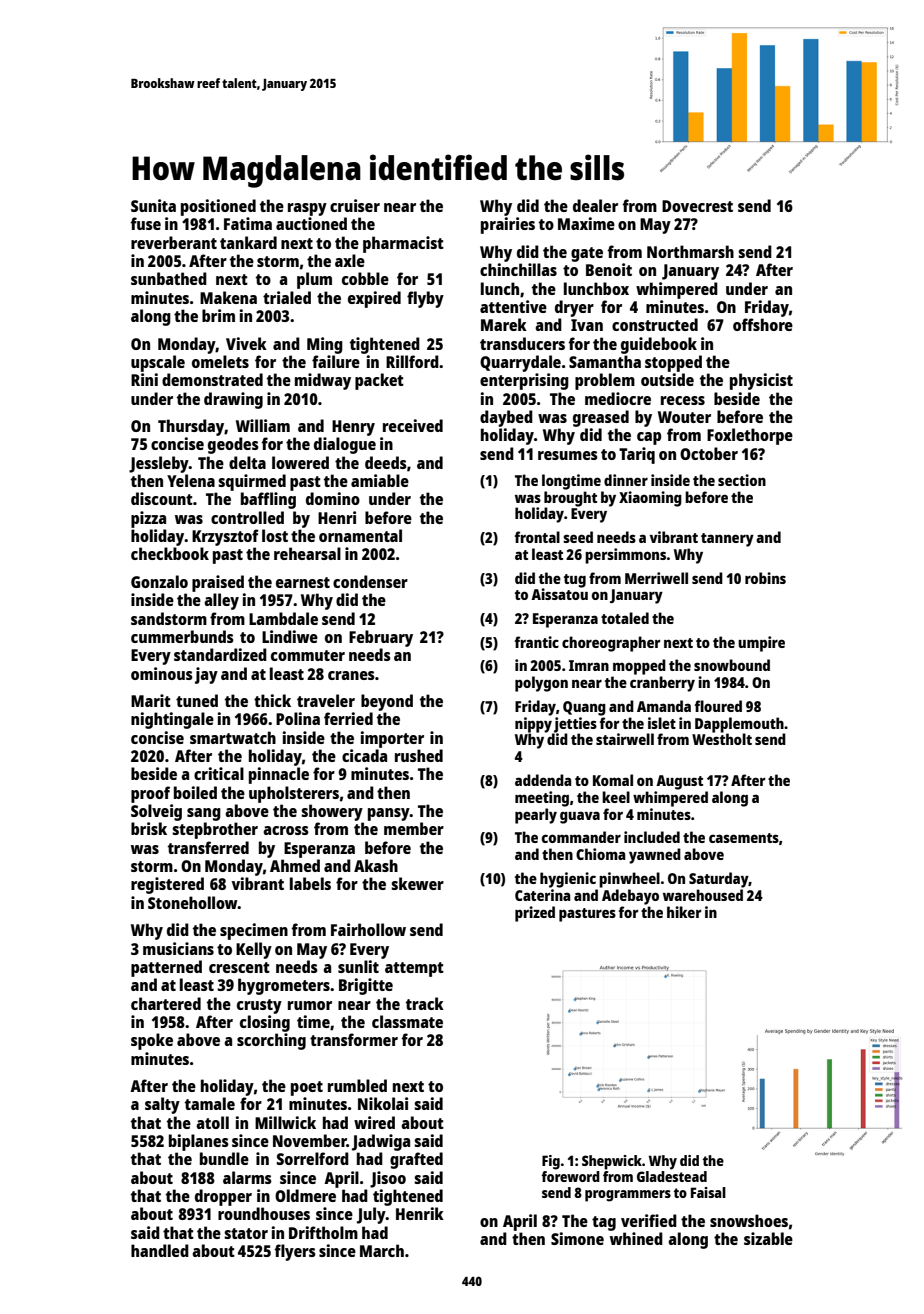 This screenshot has height=1314, width=924. Describe the element at coordinates (416, 1160) in the screenshot. I see `grafted` at that location.
